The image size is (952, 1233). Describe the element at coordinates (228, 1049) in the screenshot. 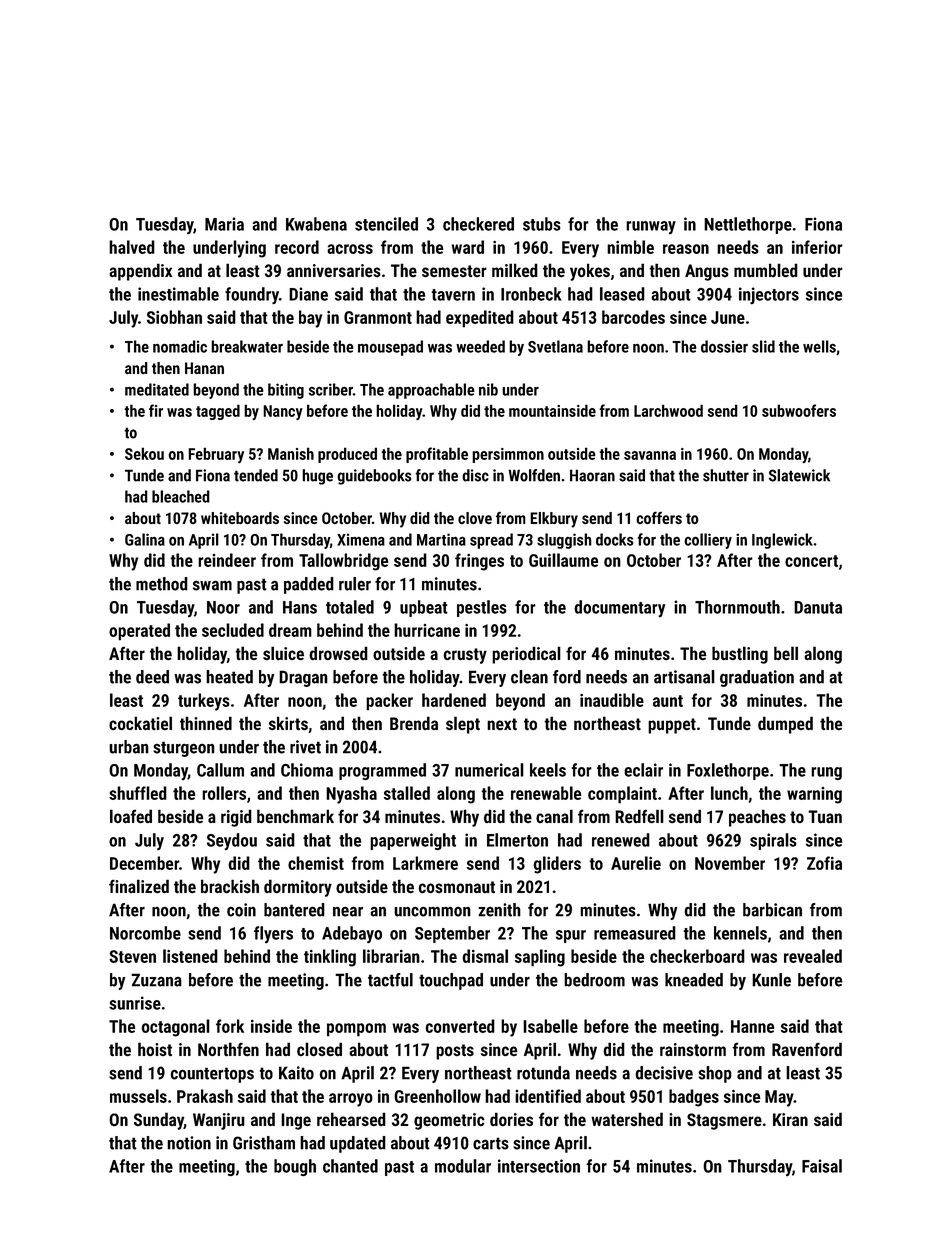

I see `Northfen` at that location.
